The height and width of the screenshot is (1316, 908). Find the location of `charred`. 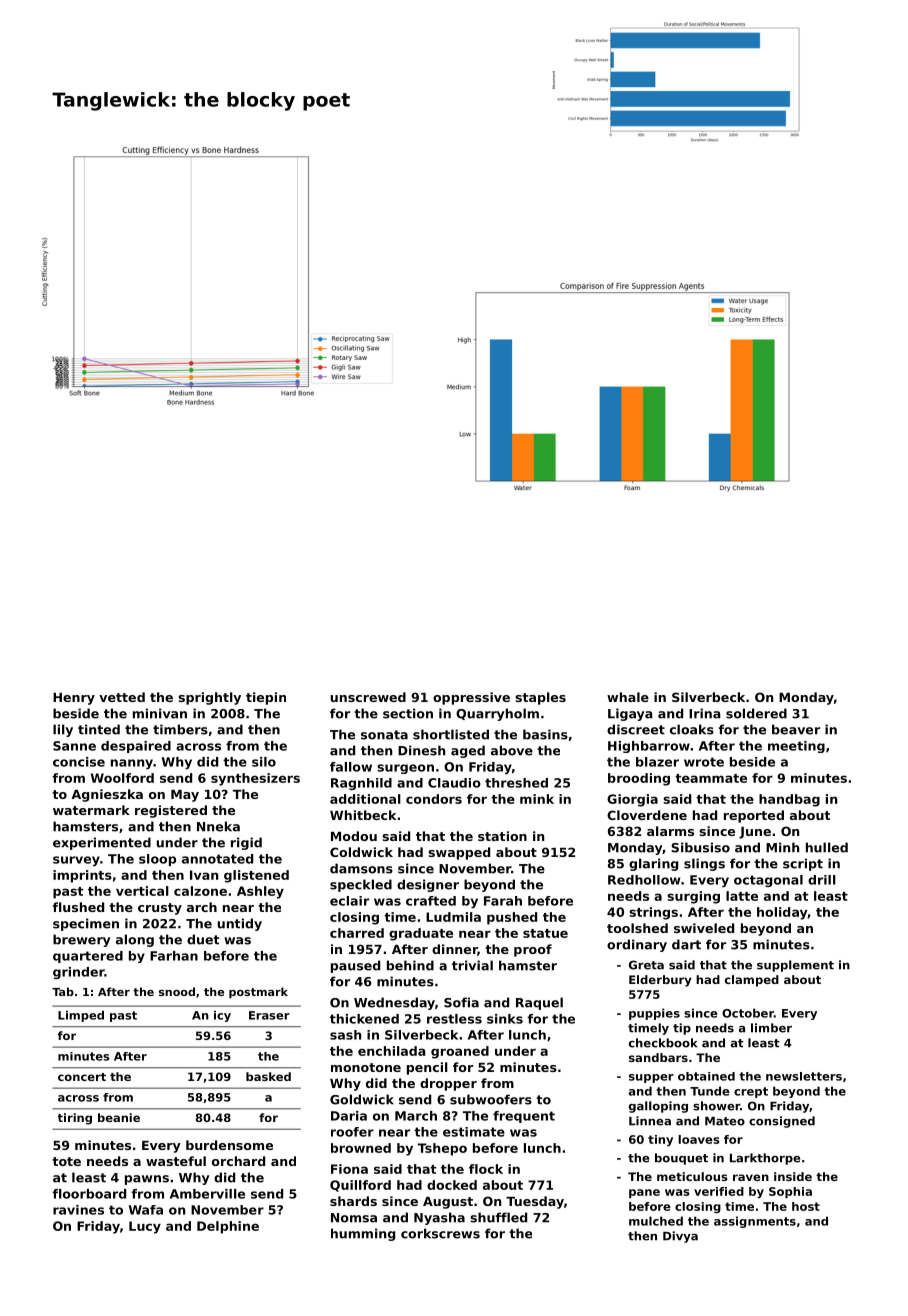

charred is located at coordinates (357, 933).
